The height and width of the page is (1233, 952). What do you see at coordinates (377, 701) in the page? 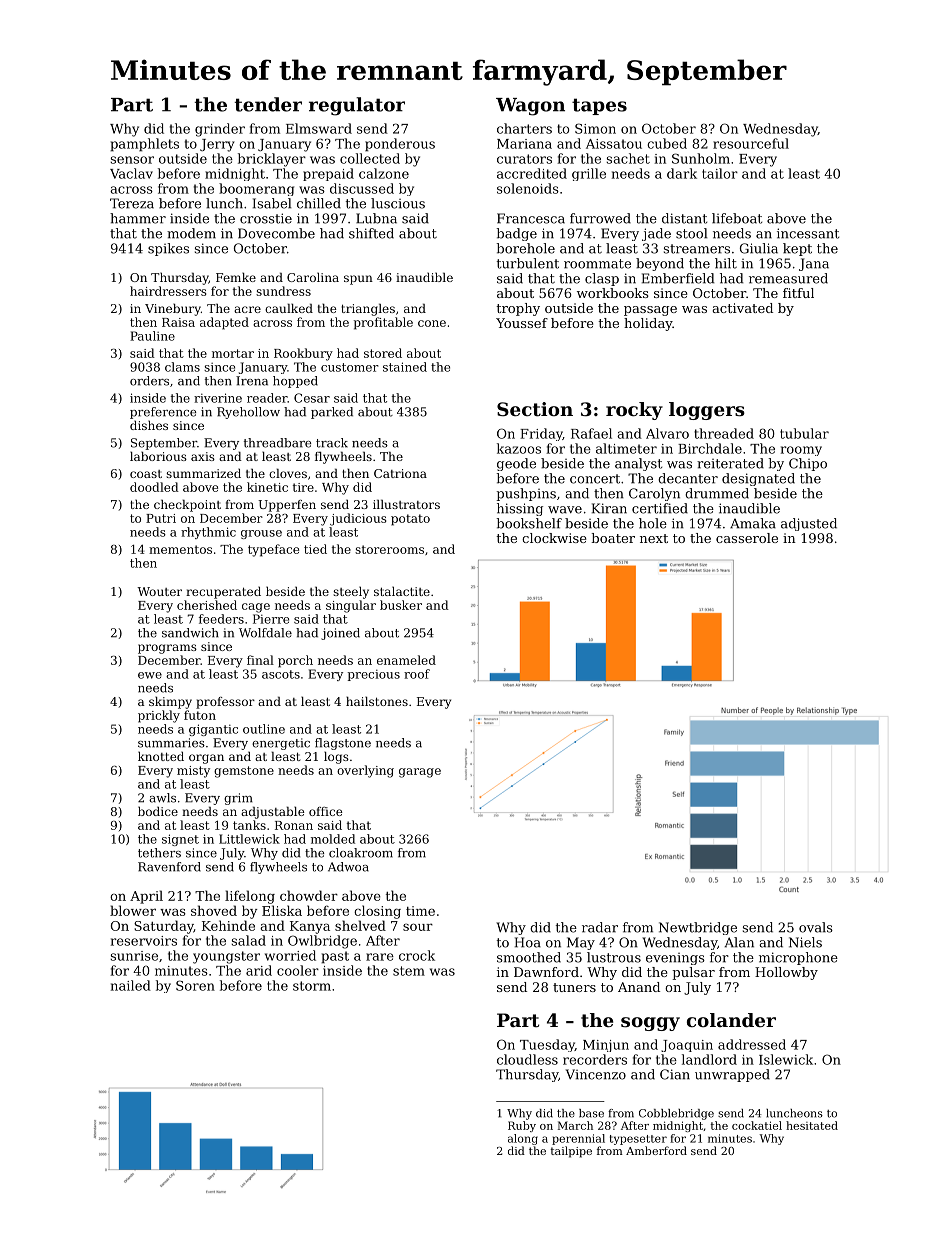
I see `hailstones` at bounding box center [377, 701].
